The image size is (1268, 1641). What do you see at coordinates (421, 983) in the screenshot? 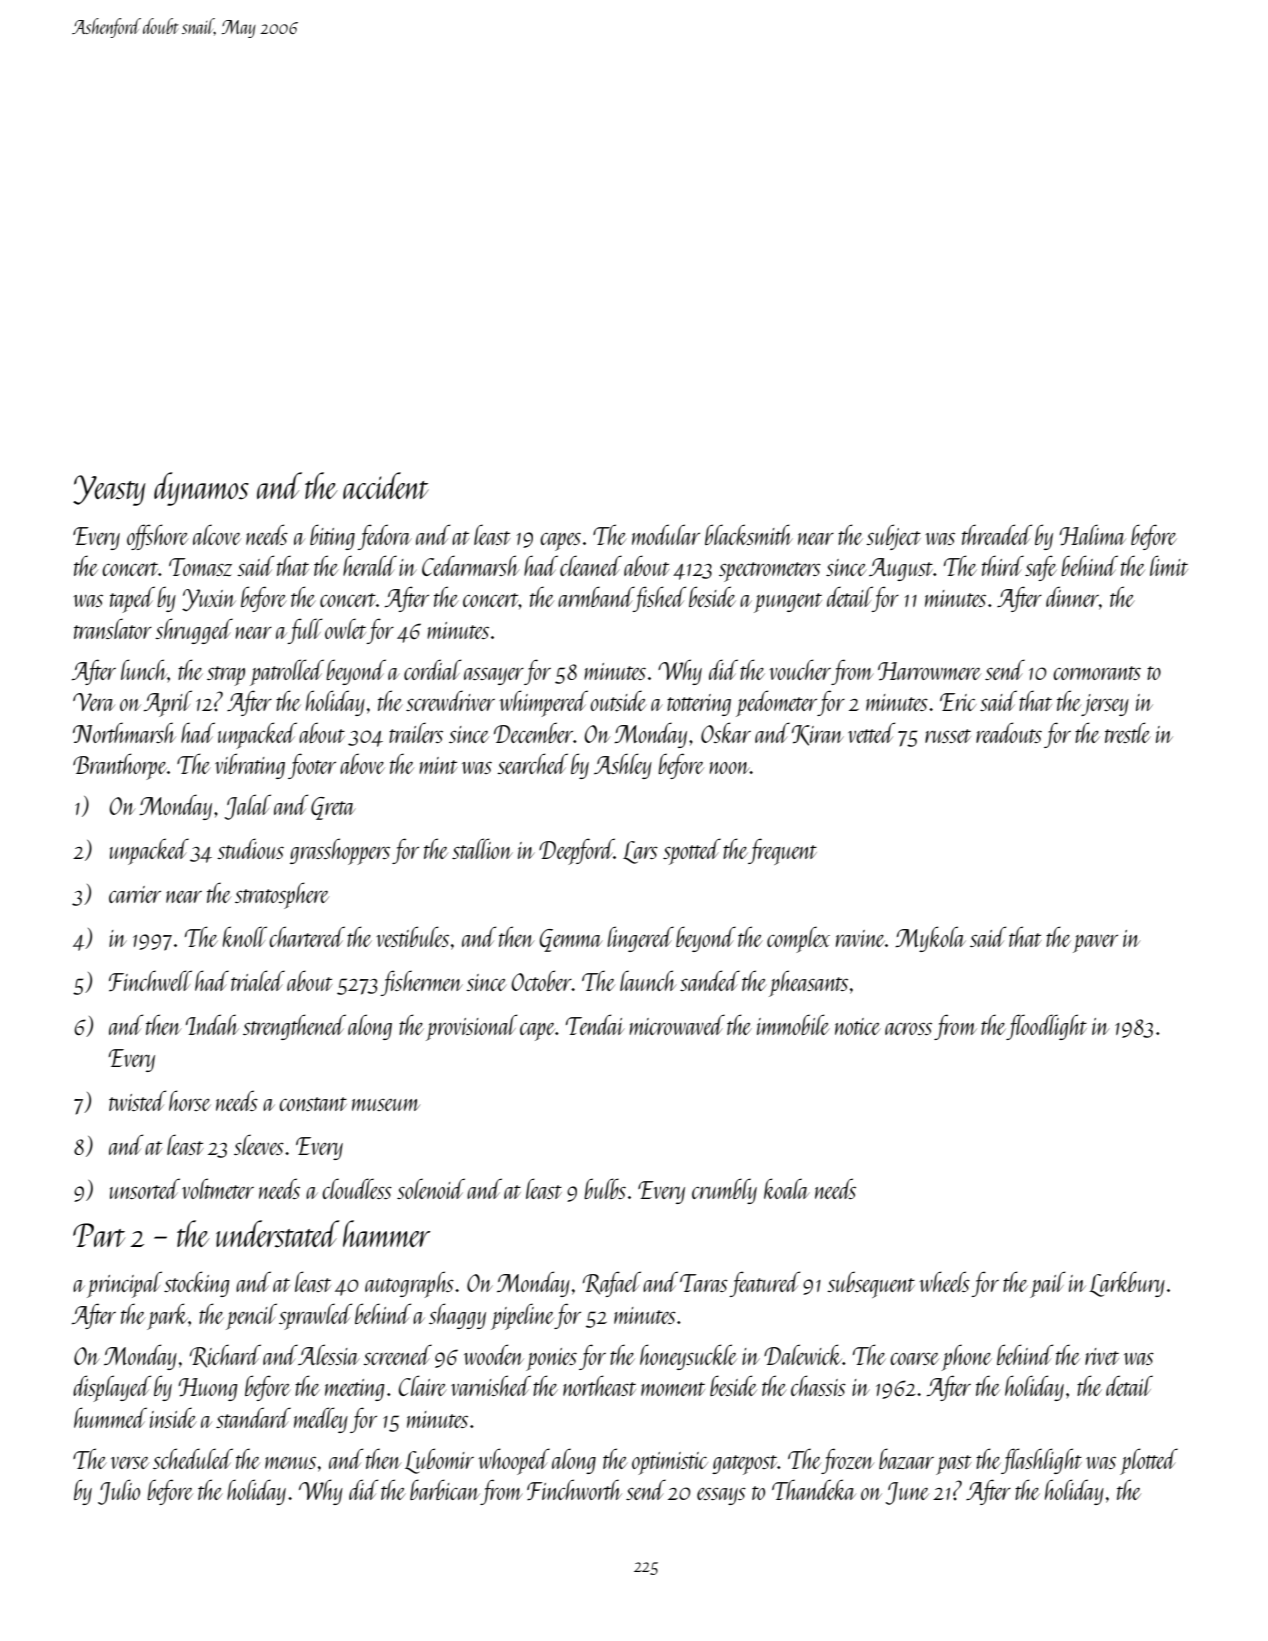
I see `fishermen` at bounding box center [421, 983].
